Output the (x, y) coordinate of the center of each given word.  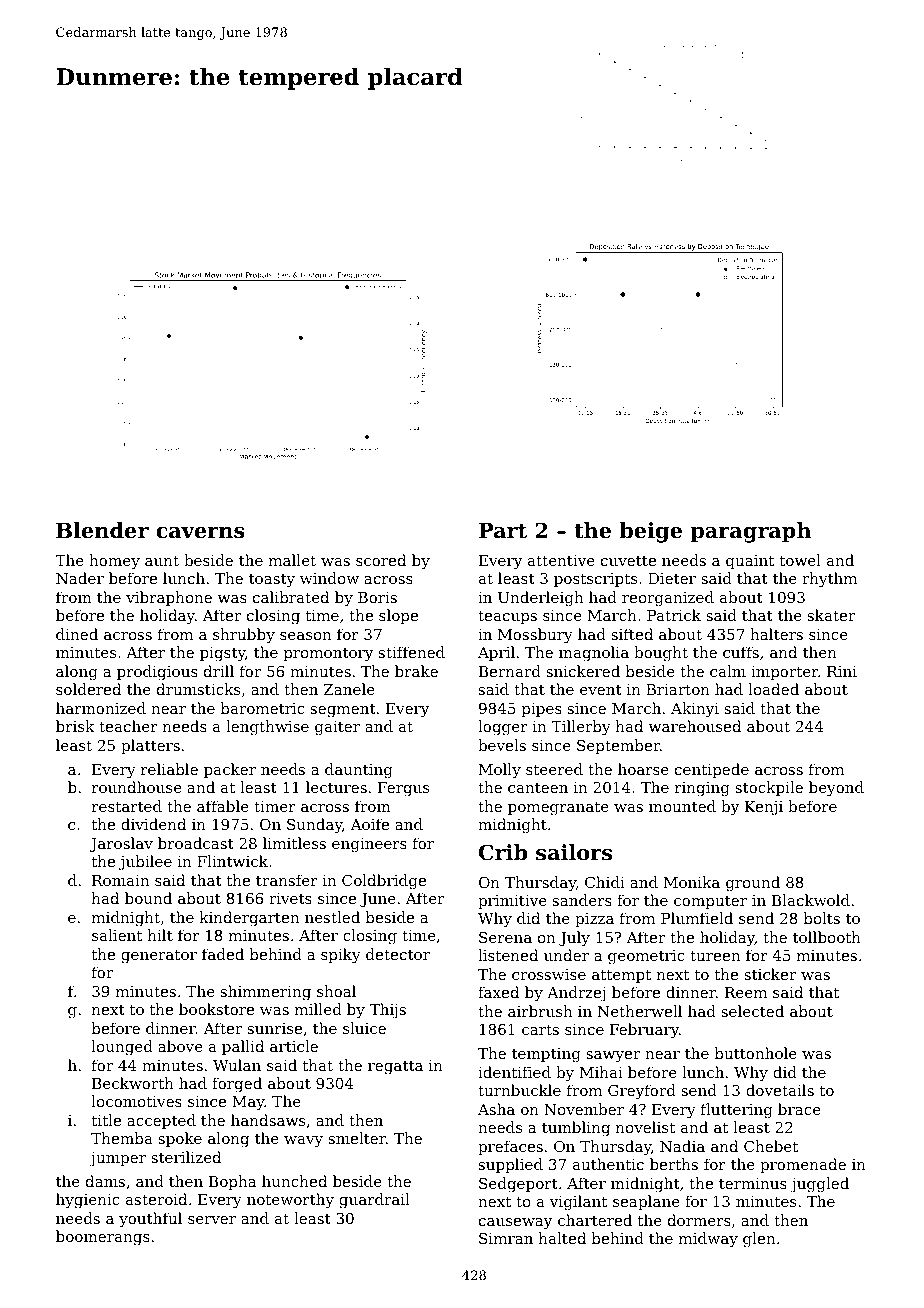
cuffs (741, 652)
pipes (542, 710)
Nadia (682, 1146)
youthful (150, 1220)
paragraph (751, 532)
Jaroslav (121, 844)
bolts (822, 918)
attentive (561, 560)
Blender (102, 530)
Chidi (605, 882)
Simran (506, 1238)
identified (514, 1072)
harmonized (101, 708)
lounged (122, 1048)
